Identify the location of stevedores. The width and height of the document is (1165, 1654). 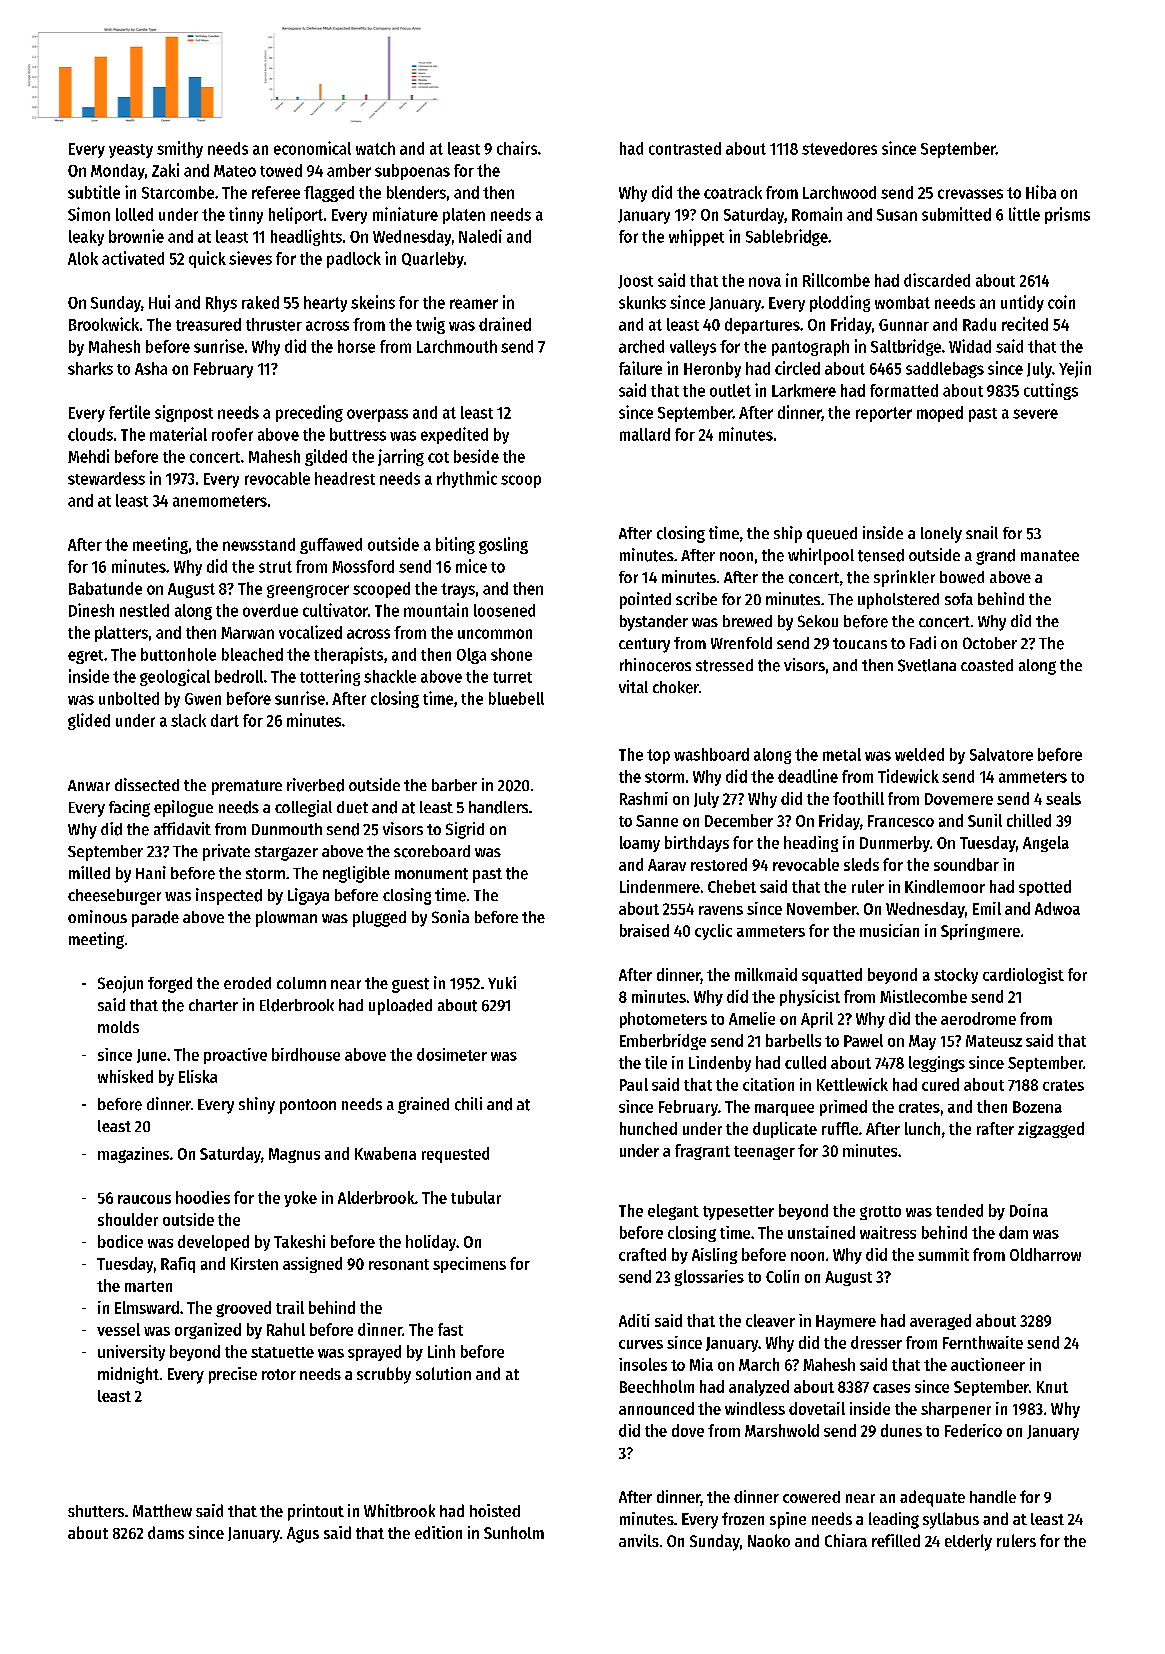
(839, 148).
